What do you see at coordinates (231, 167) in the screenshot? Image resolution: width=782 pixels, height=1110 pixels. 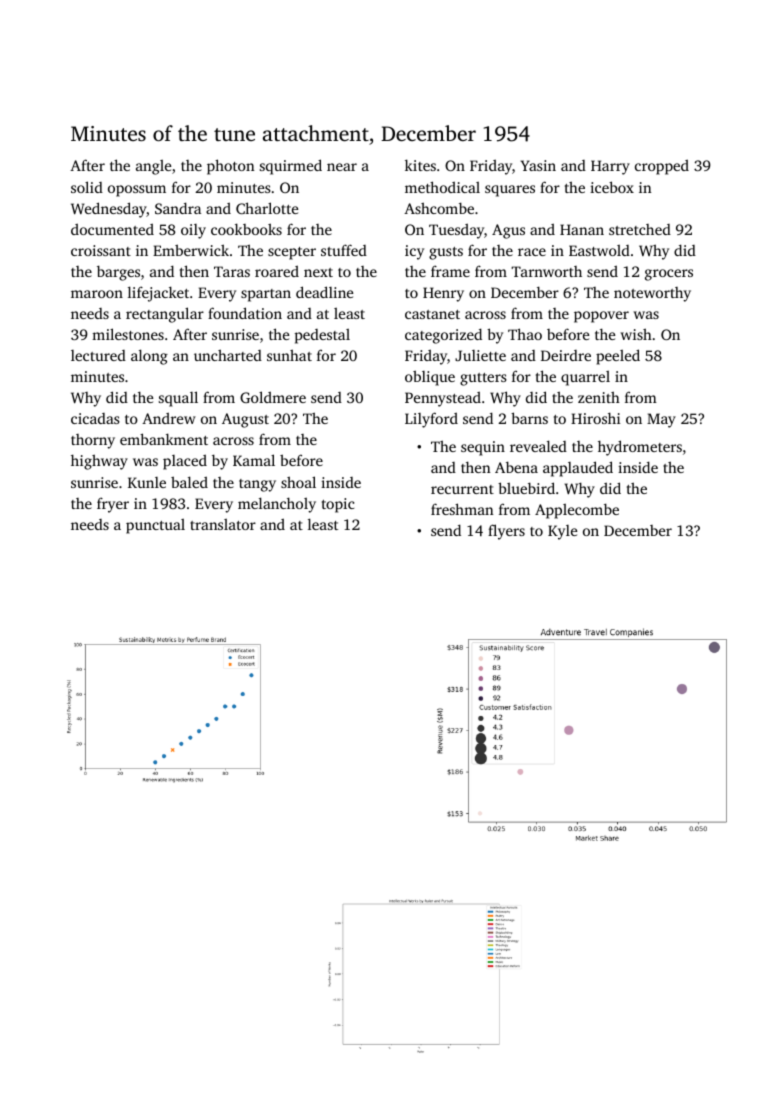 I see `photon` at bounding box center [231, 167].
